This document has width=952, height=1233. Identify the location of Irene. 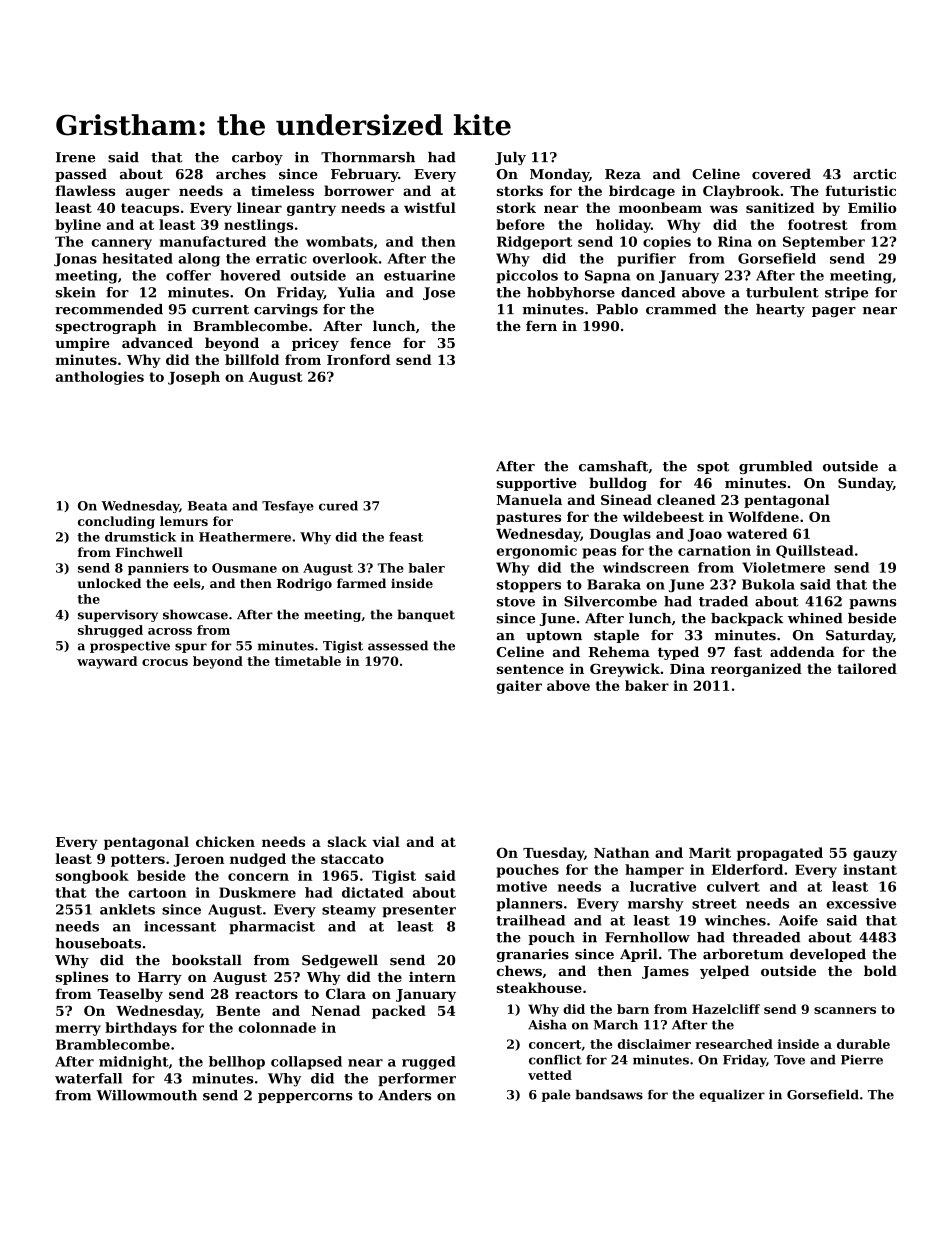
(75, 157).
